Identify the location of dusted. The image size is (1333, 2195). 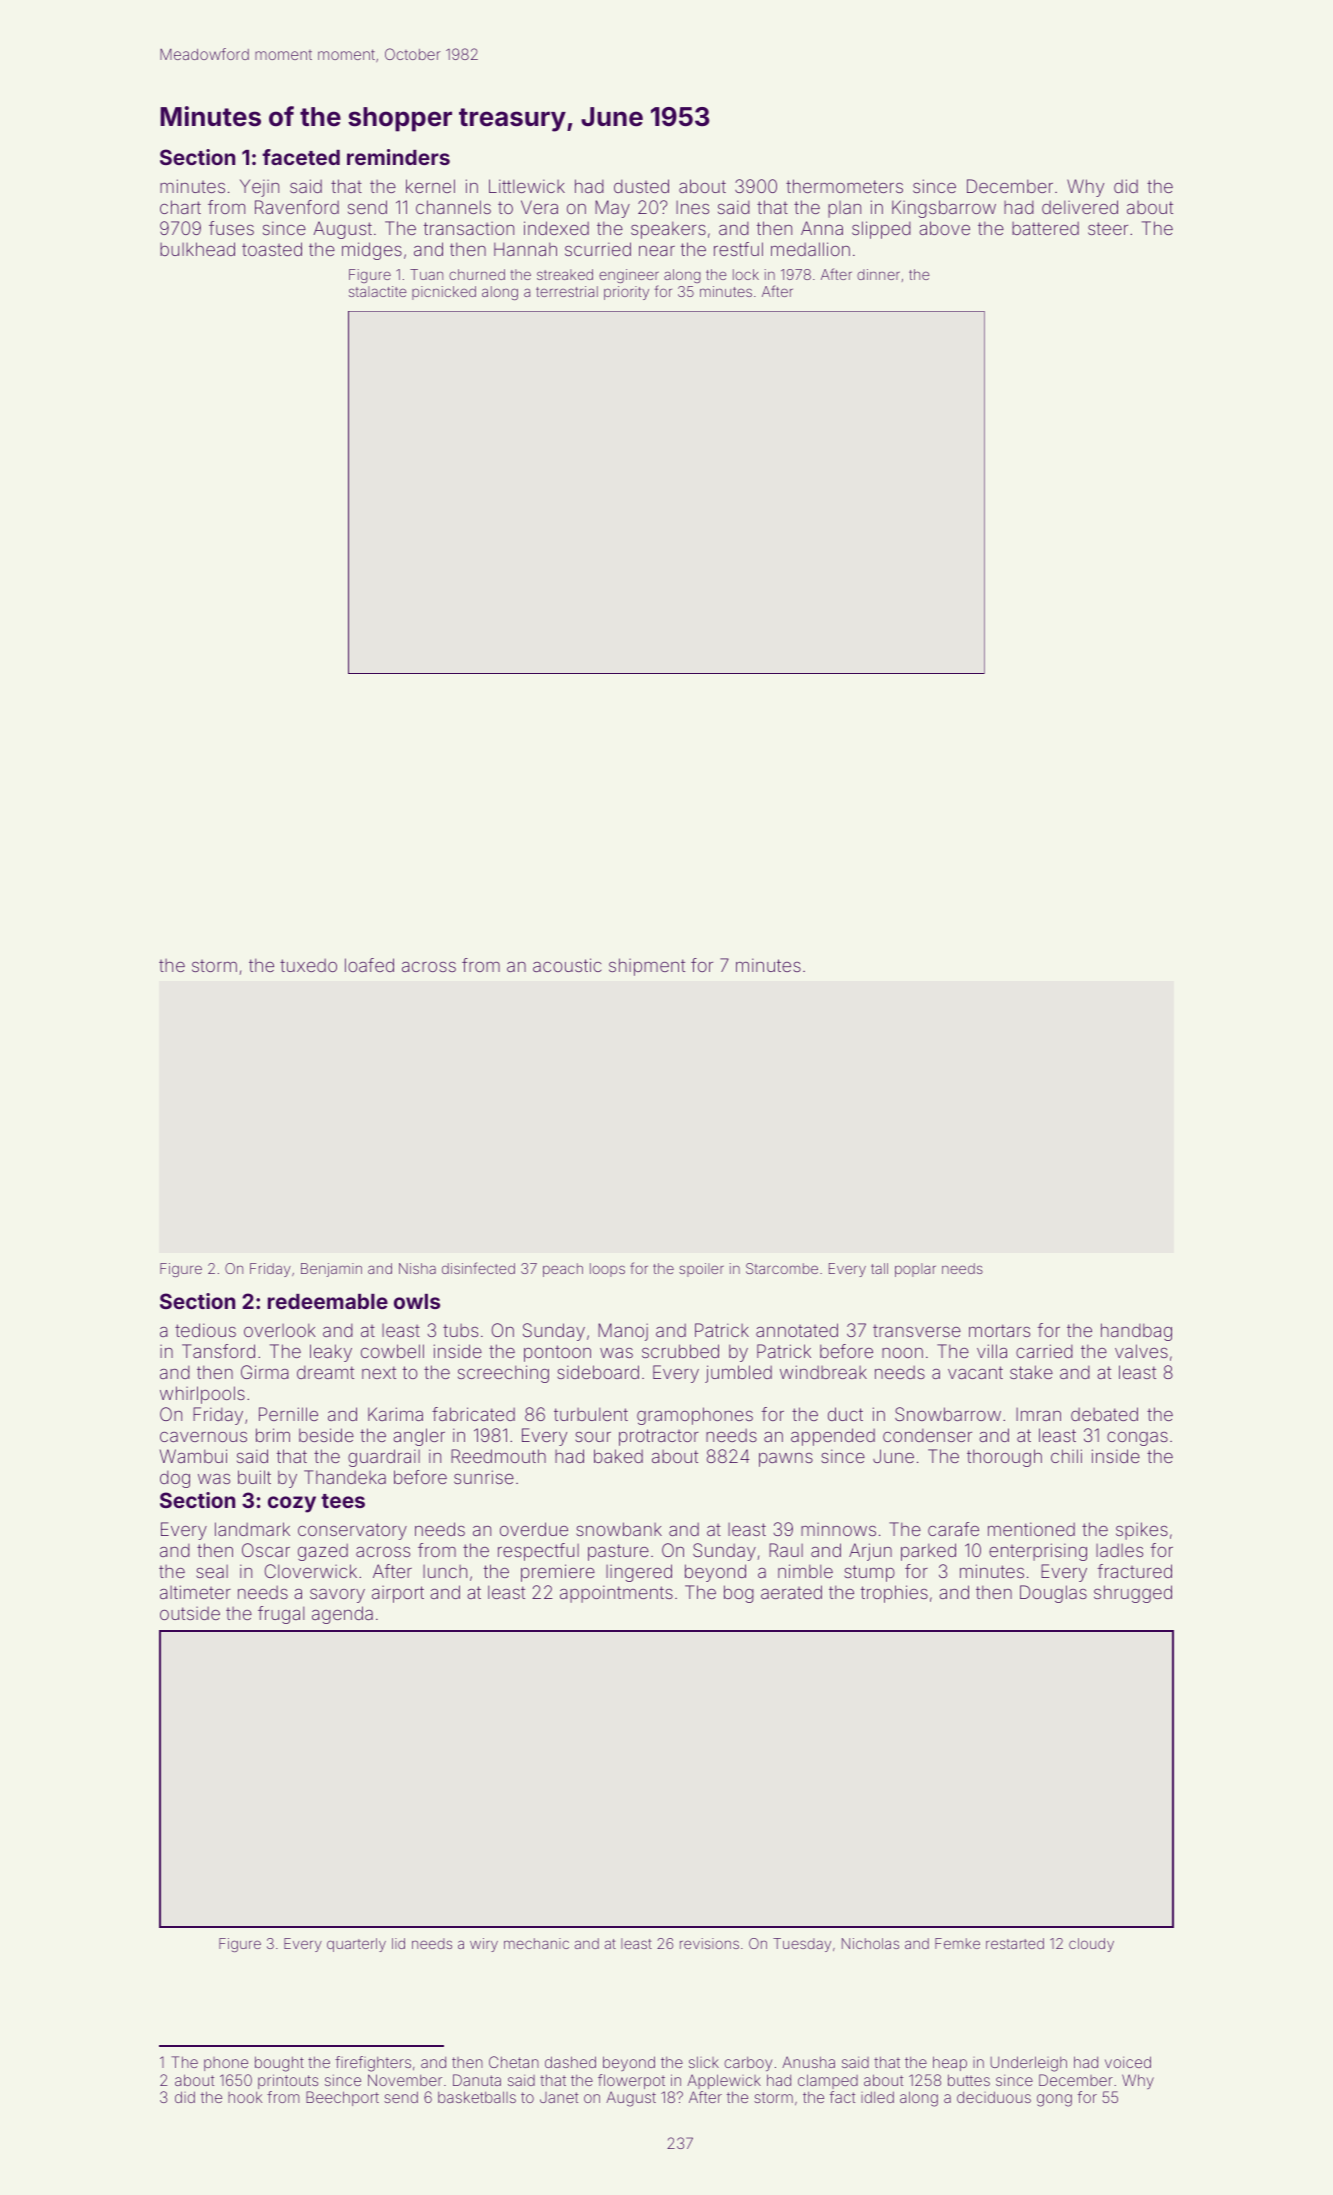
(641, 186).
